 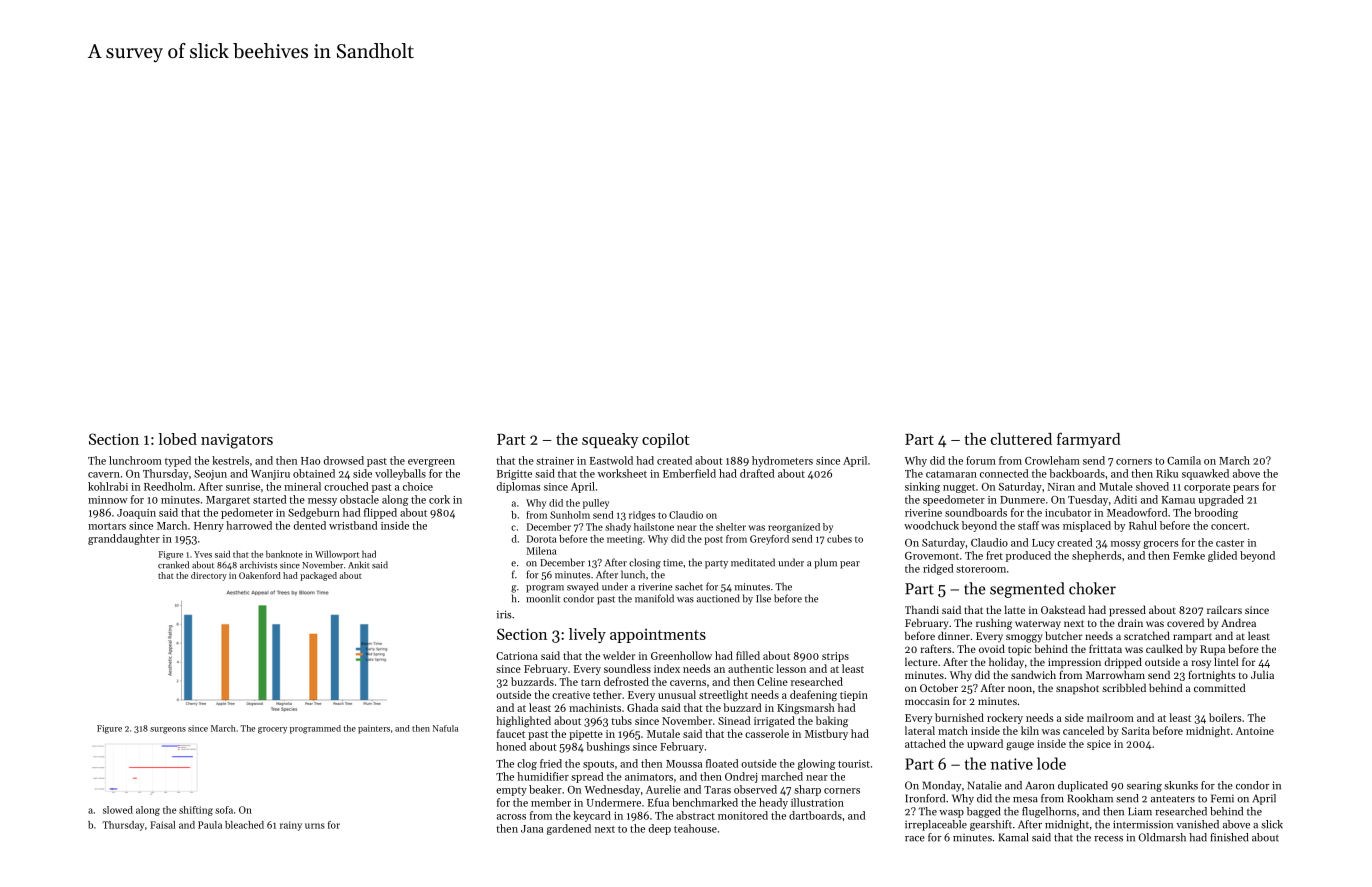 I want to click on drowsed, so click(x=344, y=460).
